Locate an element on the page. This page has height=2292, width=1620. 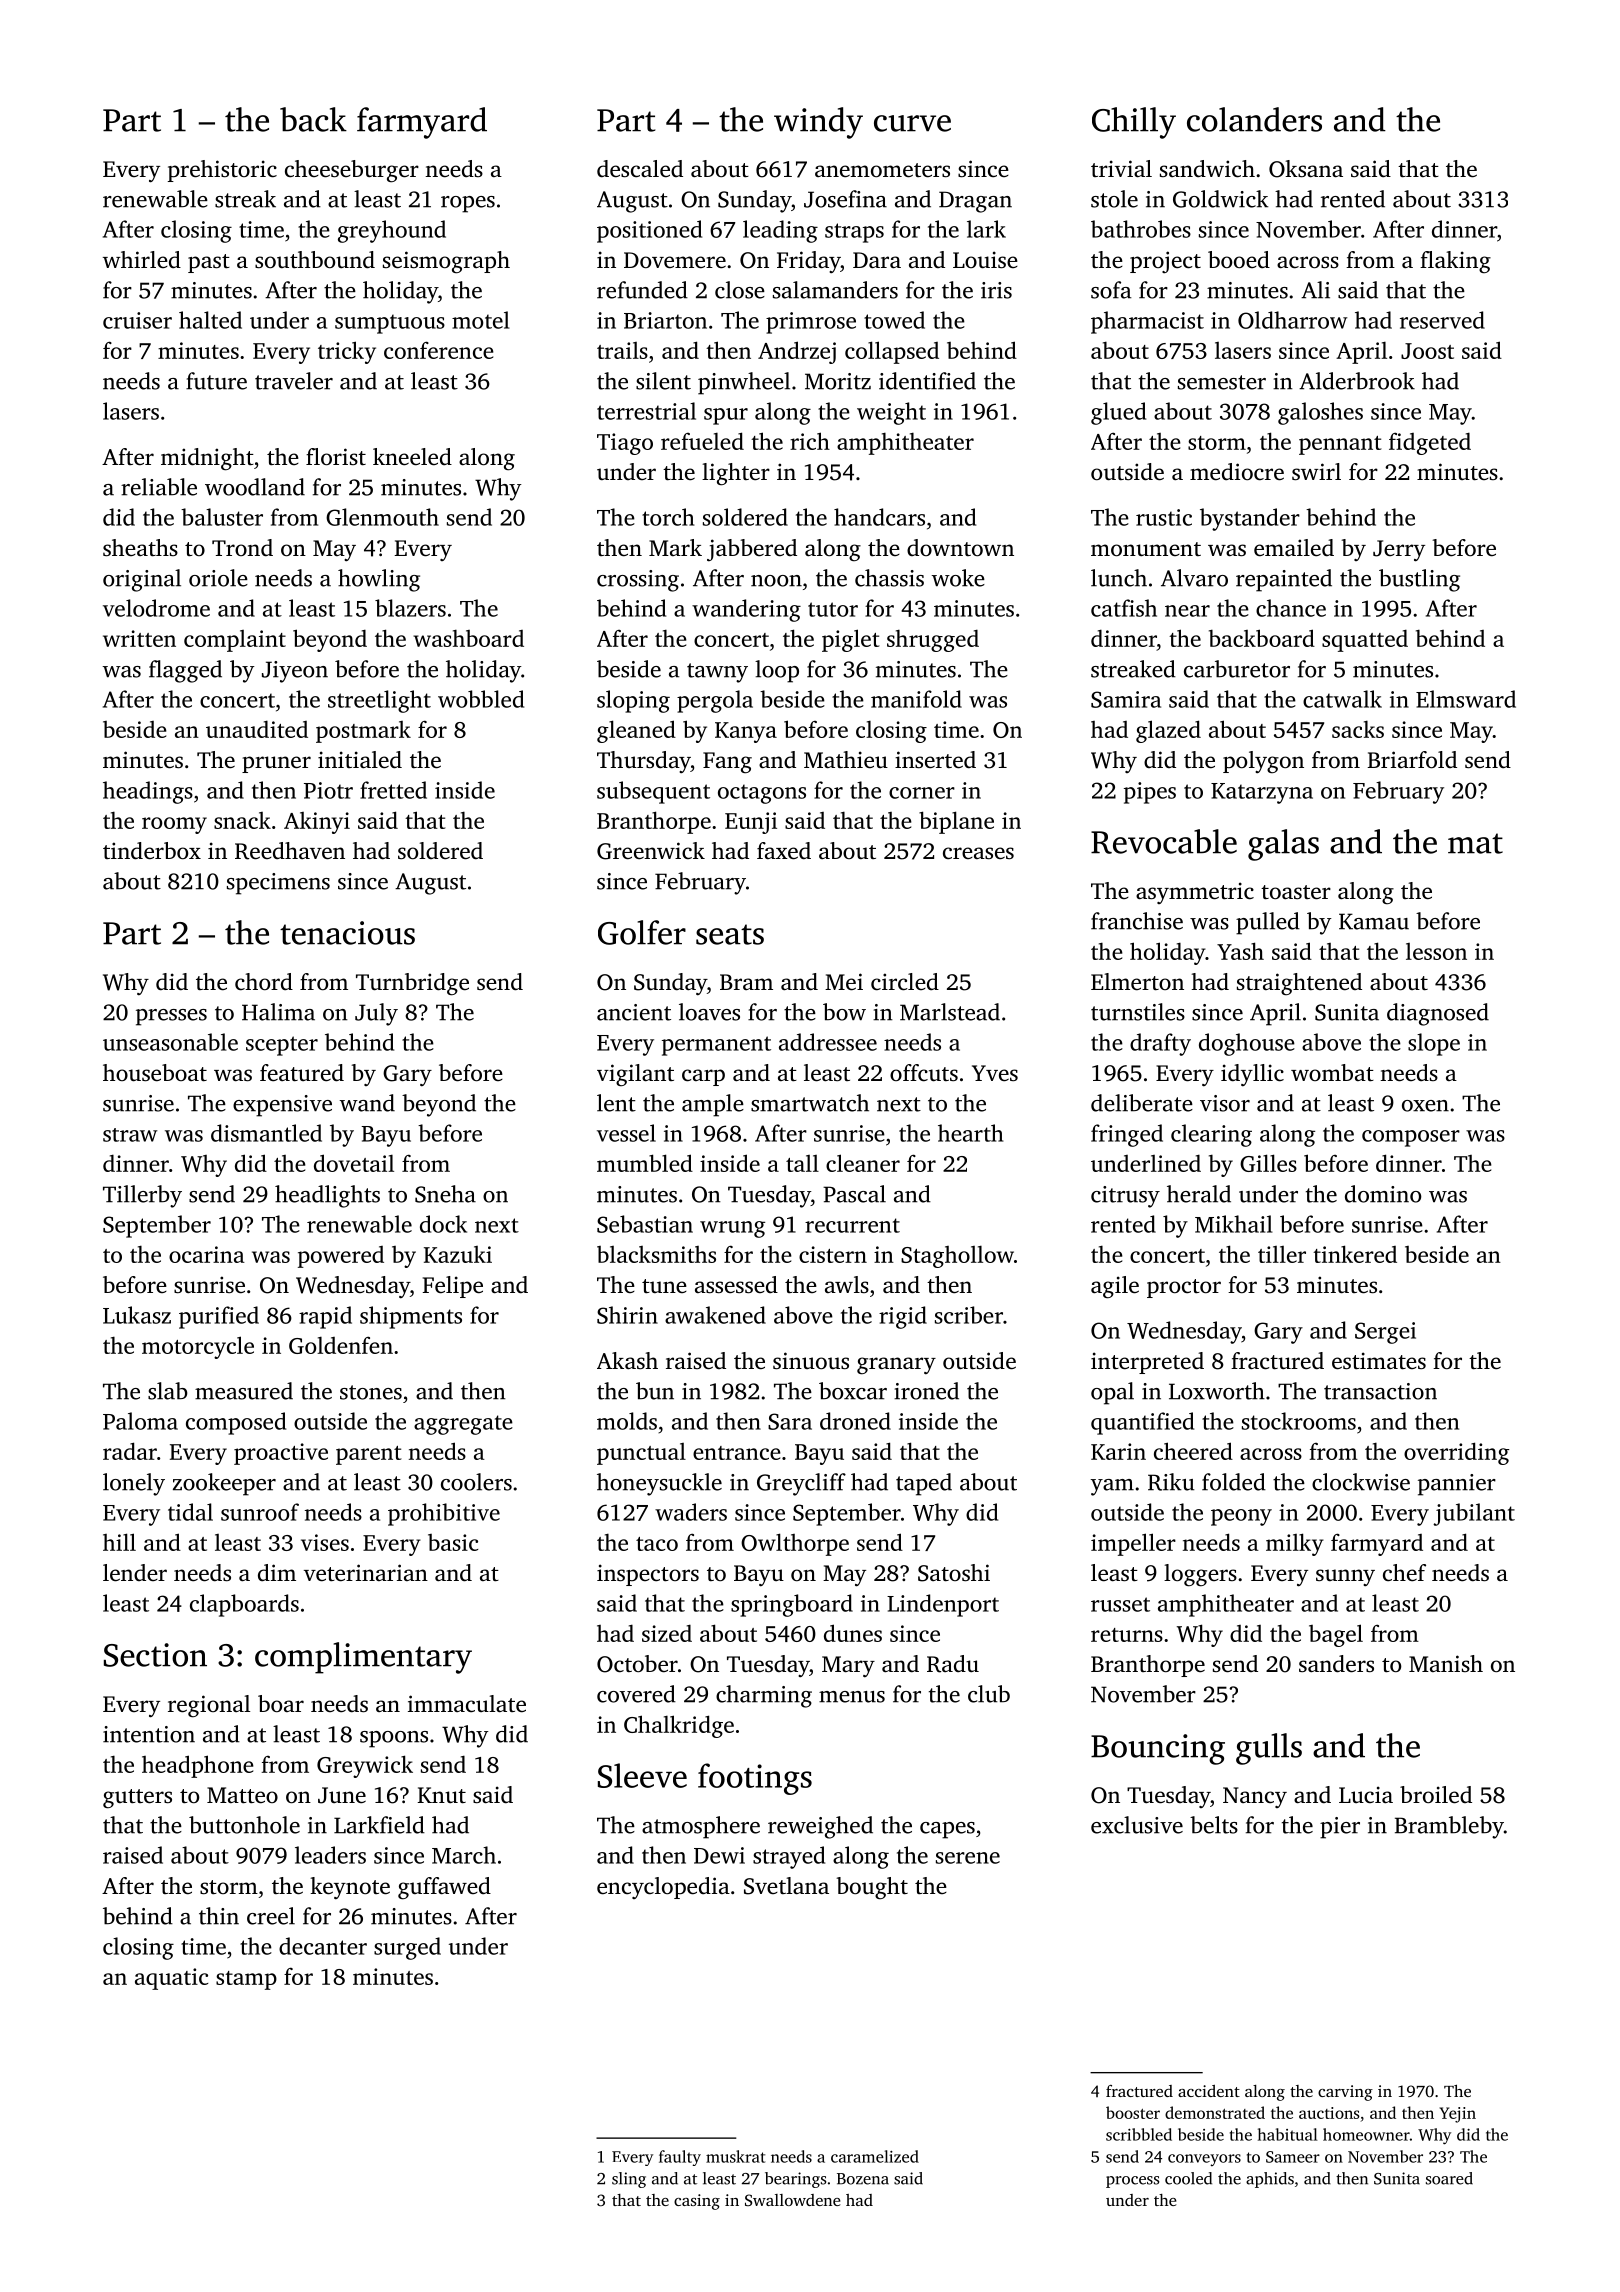
Lukasz is located at coordinates (137, 1315).
